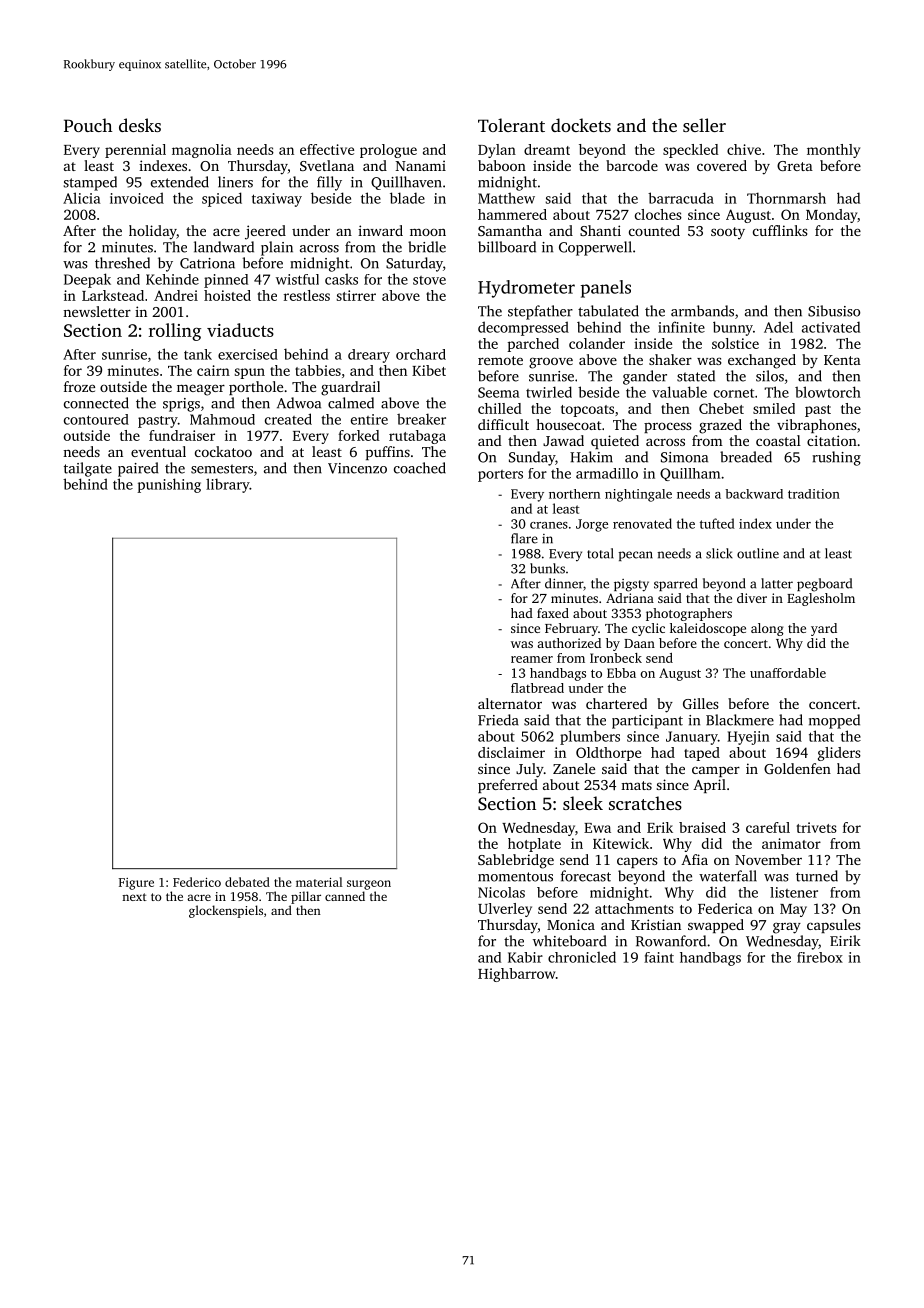  Describe the element at coordinates (134, 897) in the screenshot. I see `next` at that location.
